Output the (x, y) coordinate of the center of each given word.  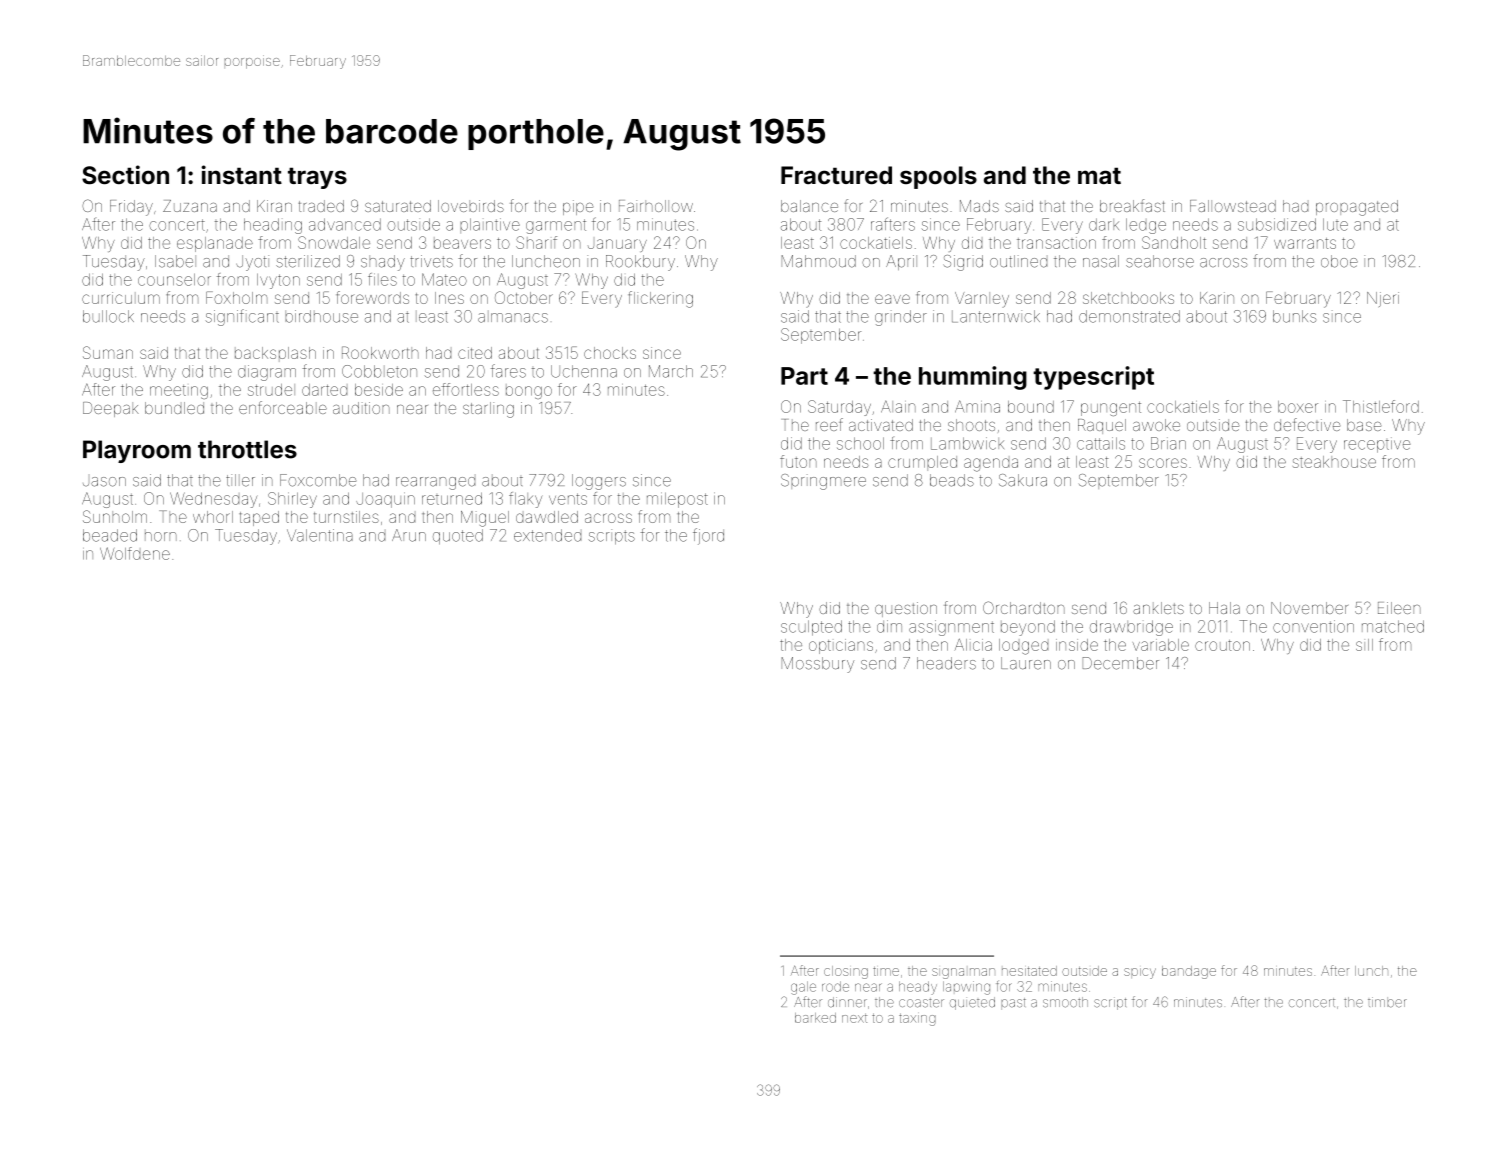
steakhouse (1334, 462)
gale (803, 988)
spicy (1140, 973)
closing (846, 972)
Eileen (1399, 608)
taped (259, 518)
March (671, 371)
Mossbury (818, 665)
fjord (708, 536)
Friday (131, 208)
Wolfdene (135, 553)
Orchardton (1024, 607)
